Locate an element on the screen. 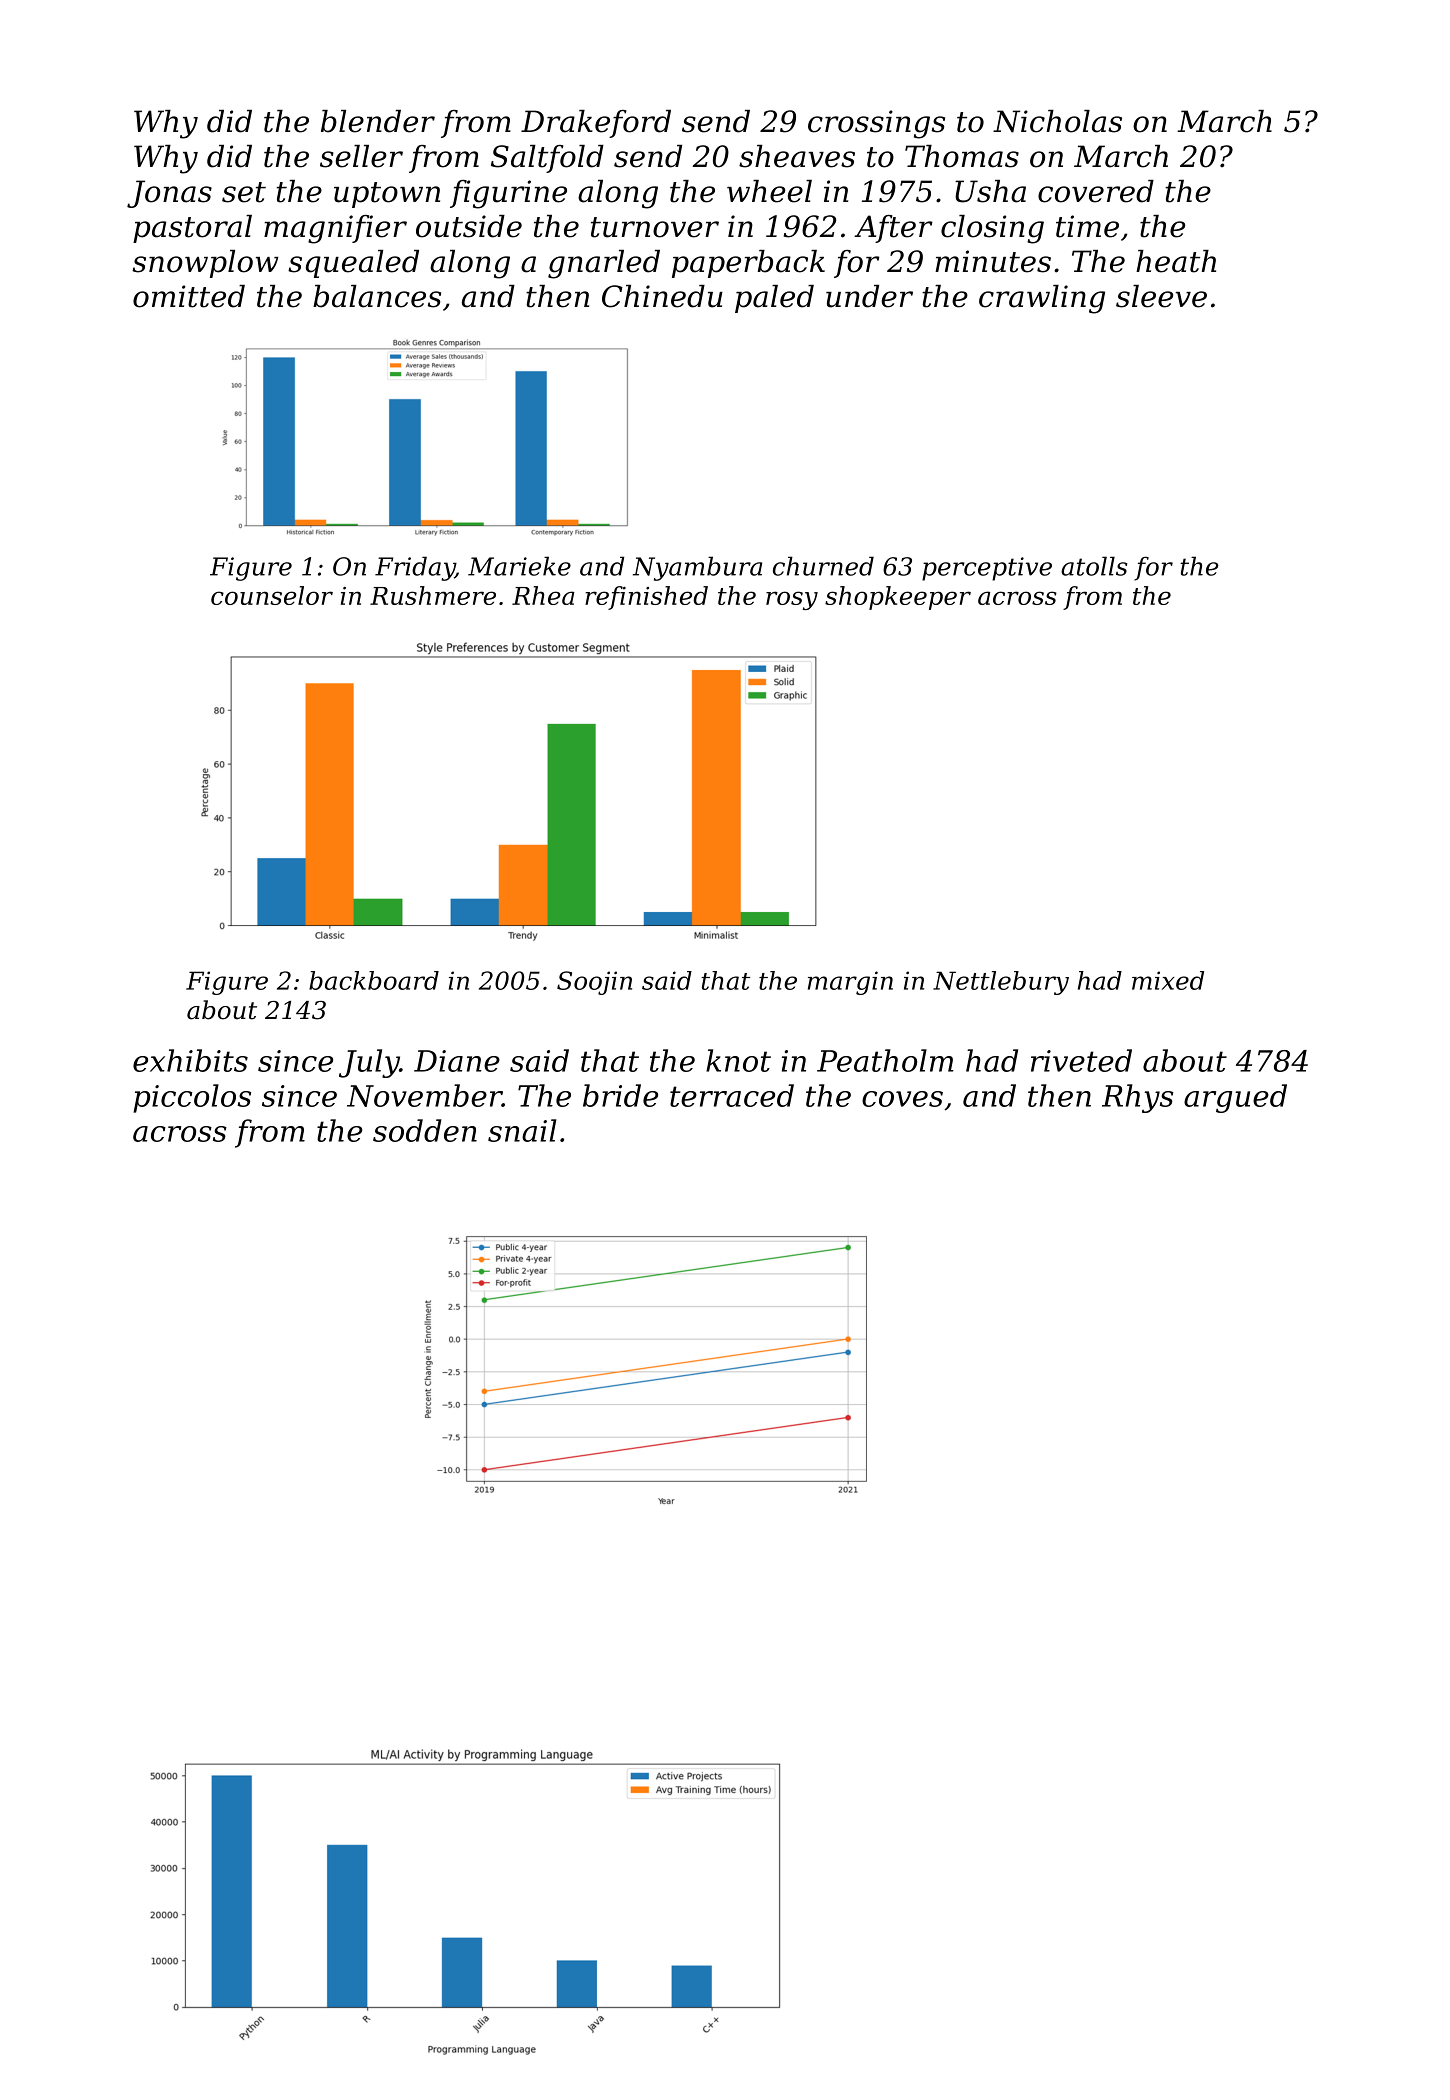 The height and width of the screenshot is (2100, 1450). terraced is located at coordinates (732, 1095).
